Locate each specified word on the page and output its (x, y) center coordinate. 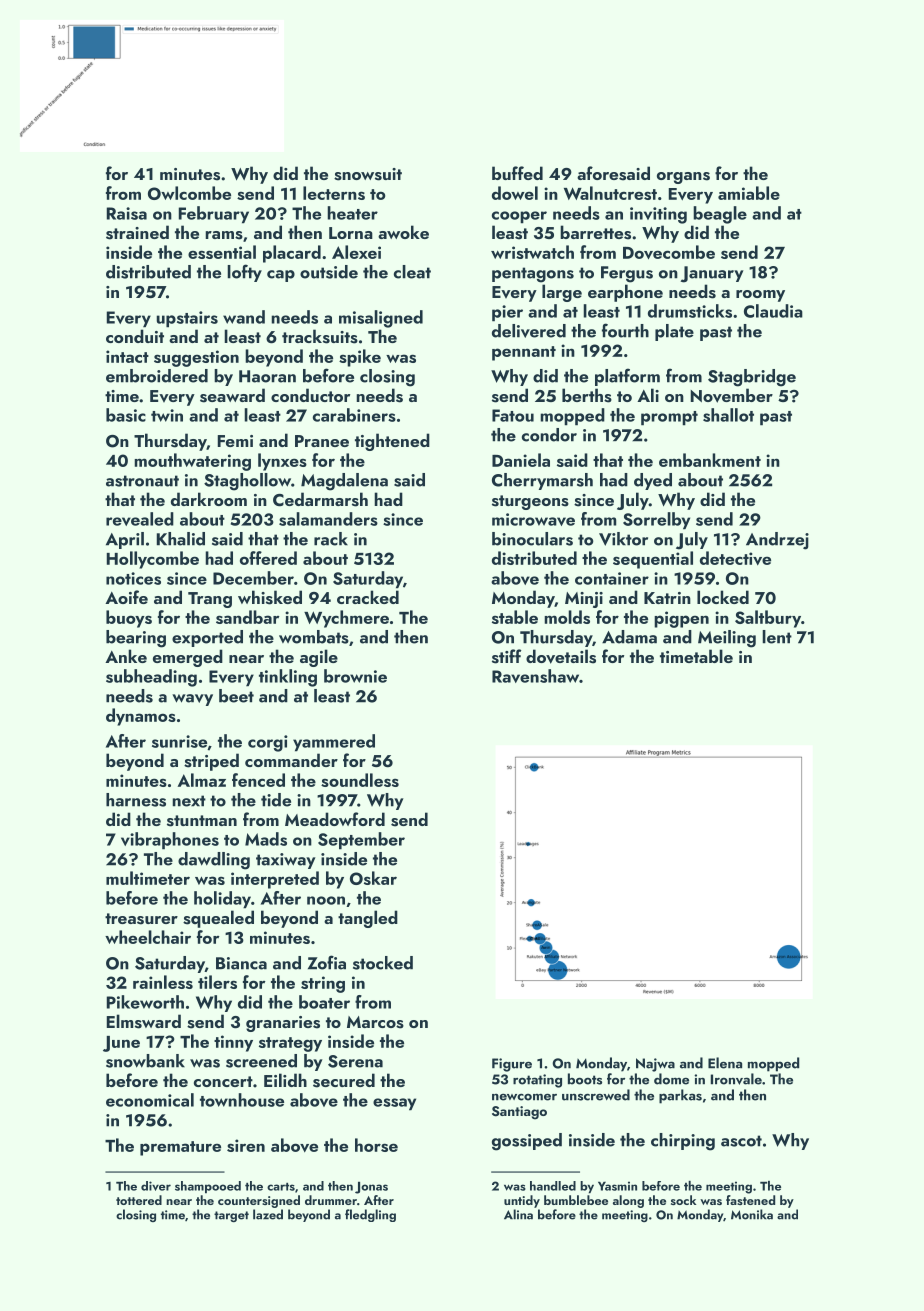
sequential (653, 560)
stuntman (202, 821)
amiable (749, 193)
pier (507, 313)
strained (137, 232)
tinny (233, 1043)
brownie (355, 676)
